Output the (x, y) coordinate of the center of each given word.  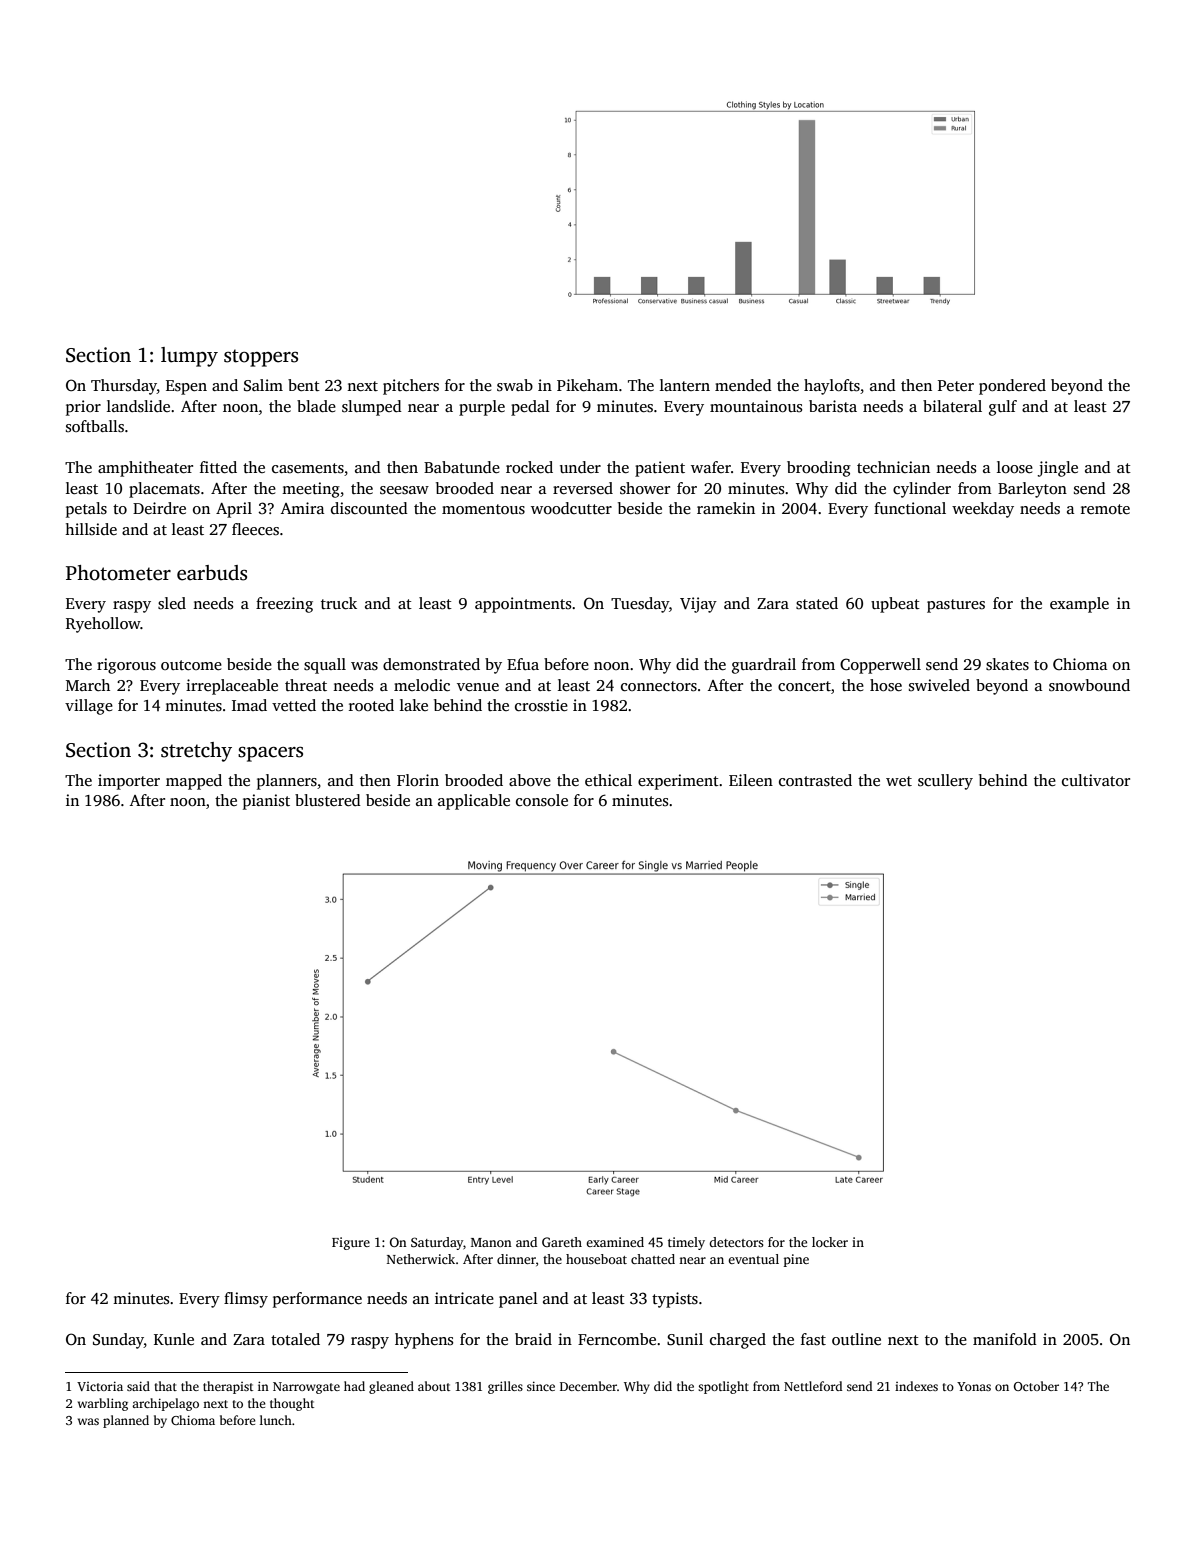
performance (317, 1300)
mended (743, 385)
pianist (266, 802)
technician (893, 467)
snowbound (1089, 685)
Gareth (562, 1242)
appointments (523, 605)
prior (83, 408)
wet (899, 781)
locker (830, 1242)
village (89, 707)
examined (615, 1242)
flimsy (246, 1300)
